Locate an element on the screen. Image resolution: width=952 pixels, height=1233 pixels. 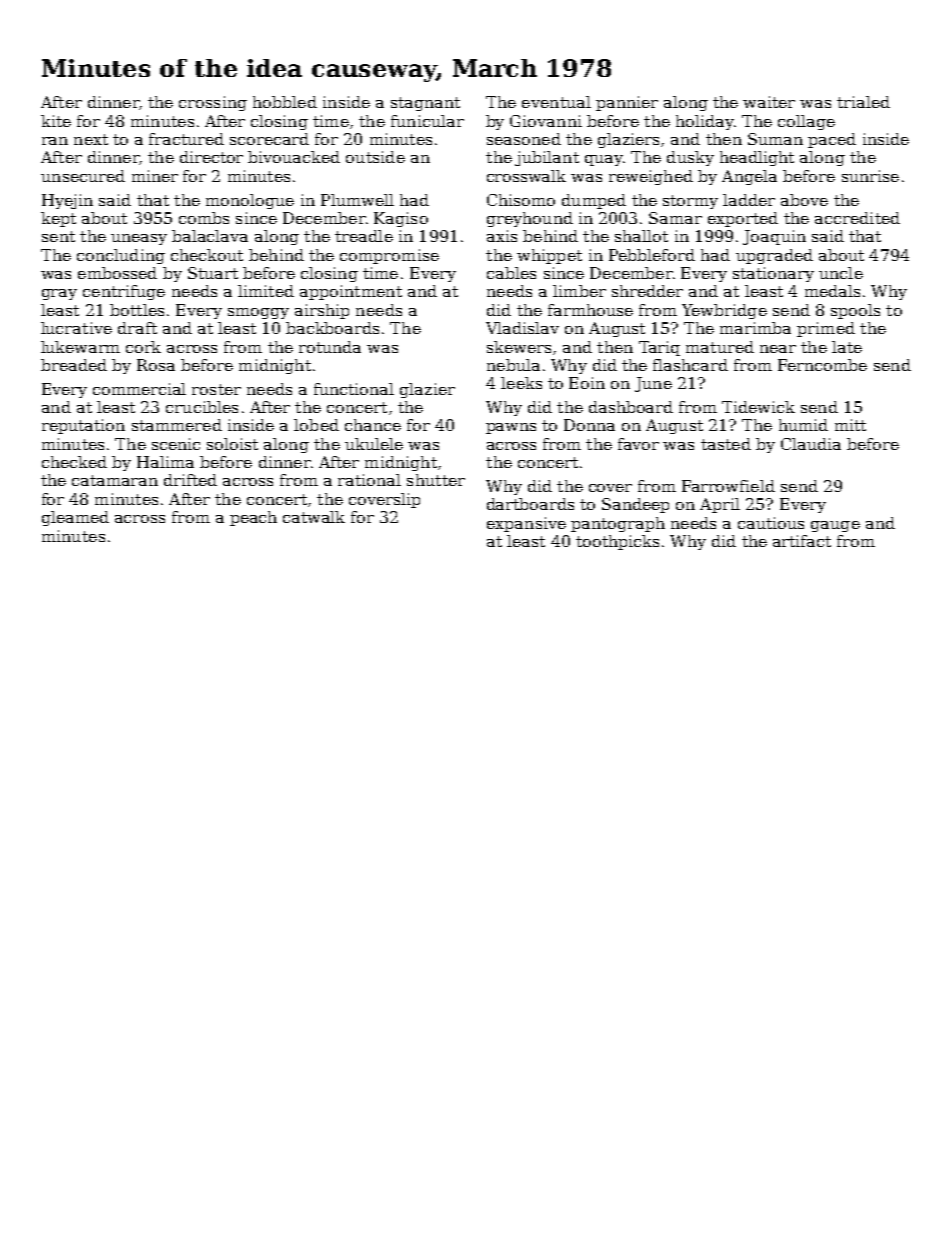
kite is located at coordinates (56, 121).
